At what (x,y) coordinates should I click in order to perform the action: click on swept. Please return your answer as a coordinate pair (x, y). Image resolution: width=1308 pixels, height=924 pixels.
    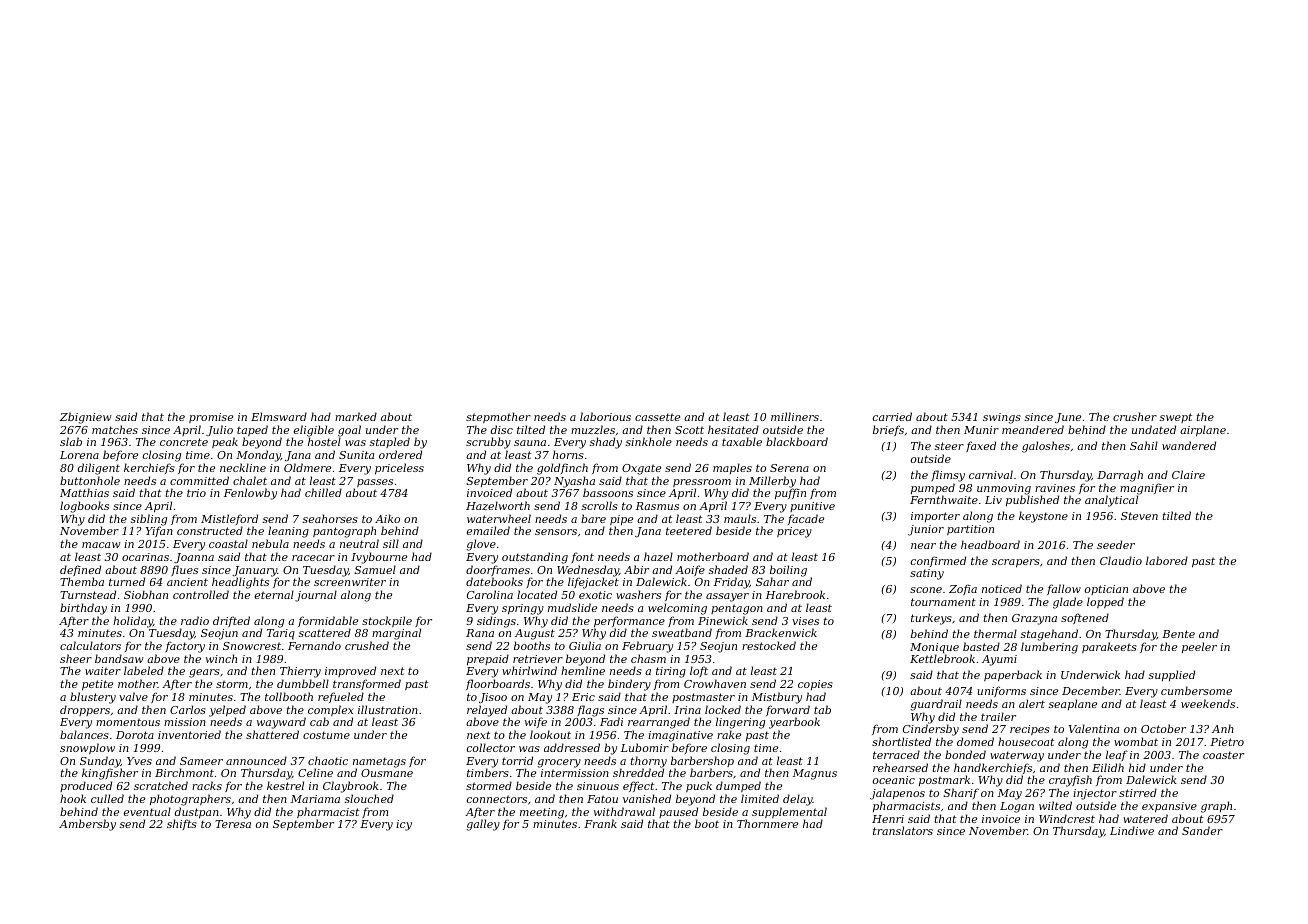
    Looking at the image, I should click on (1176, 418).
